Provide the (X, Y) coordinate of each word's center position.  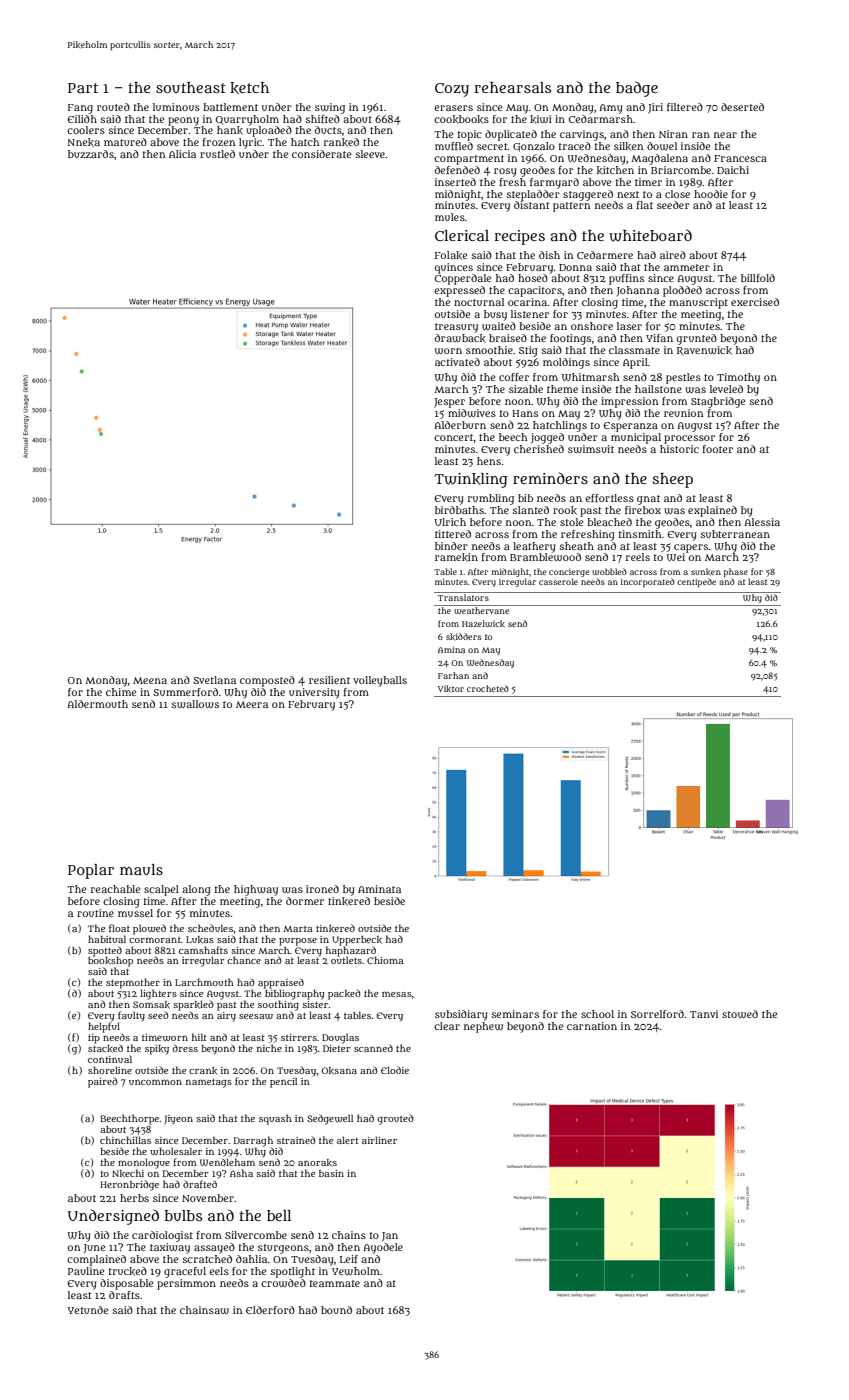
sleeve (370, 154)
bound (336, 1310)
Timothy (738, 378)
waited (499, 326)
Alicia (182, 154)
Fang (80, 109)
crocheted (488, 688)
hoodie (711, 194)
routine (95, 913)
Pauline (86, 1271)
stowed (740, 1014)
